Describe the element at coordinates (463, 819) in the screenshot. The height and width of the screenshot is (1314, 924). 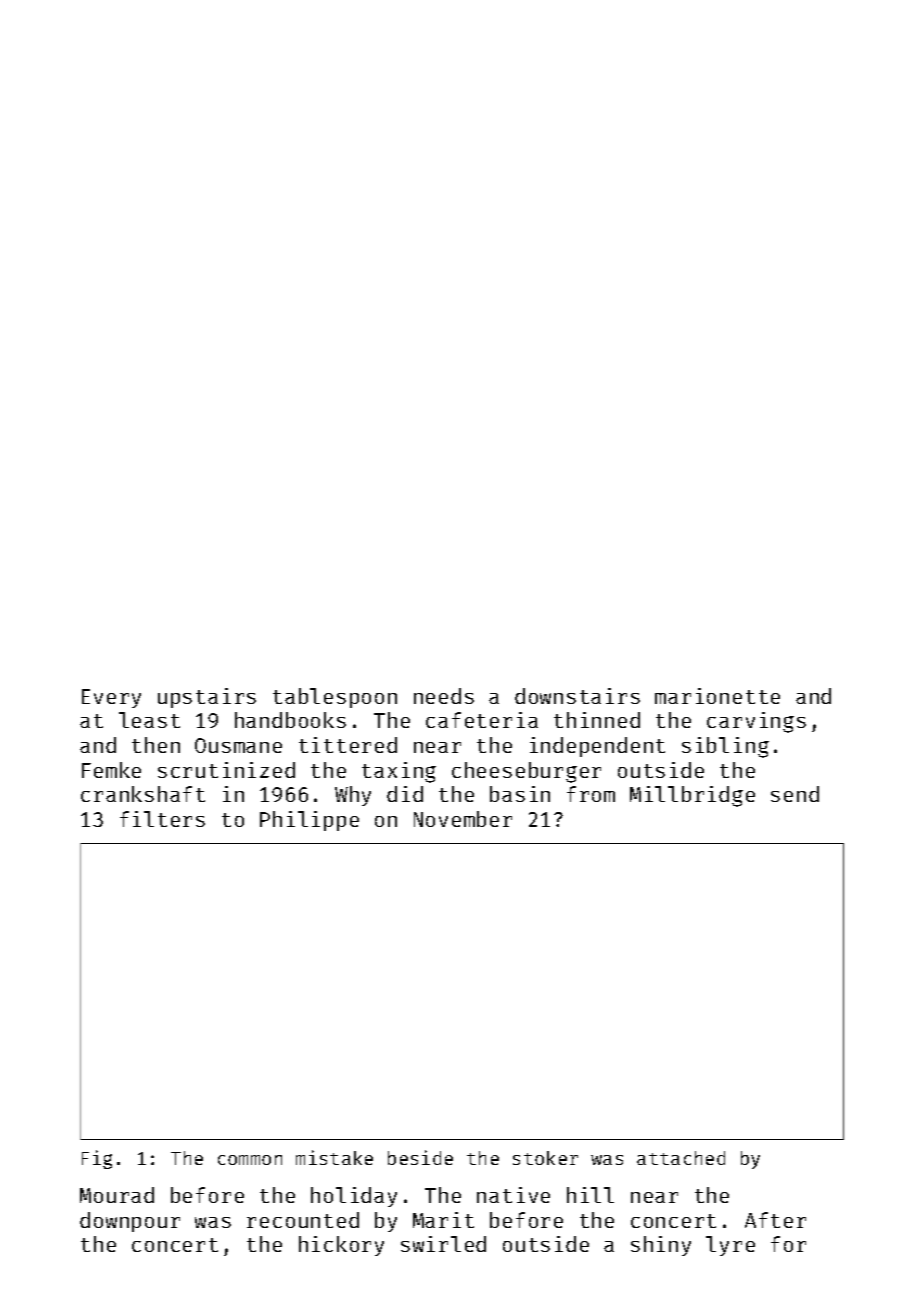
I see `November` at that location.
